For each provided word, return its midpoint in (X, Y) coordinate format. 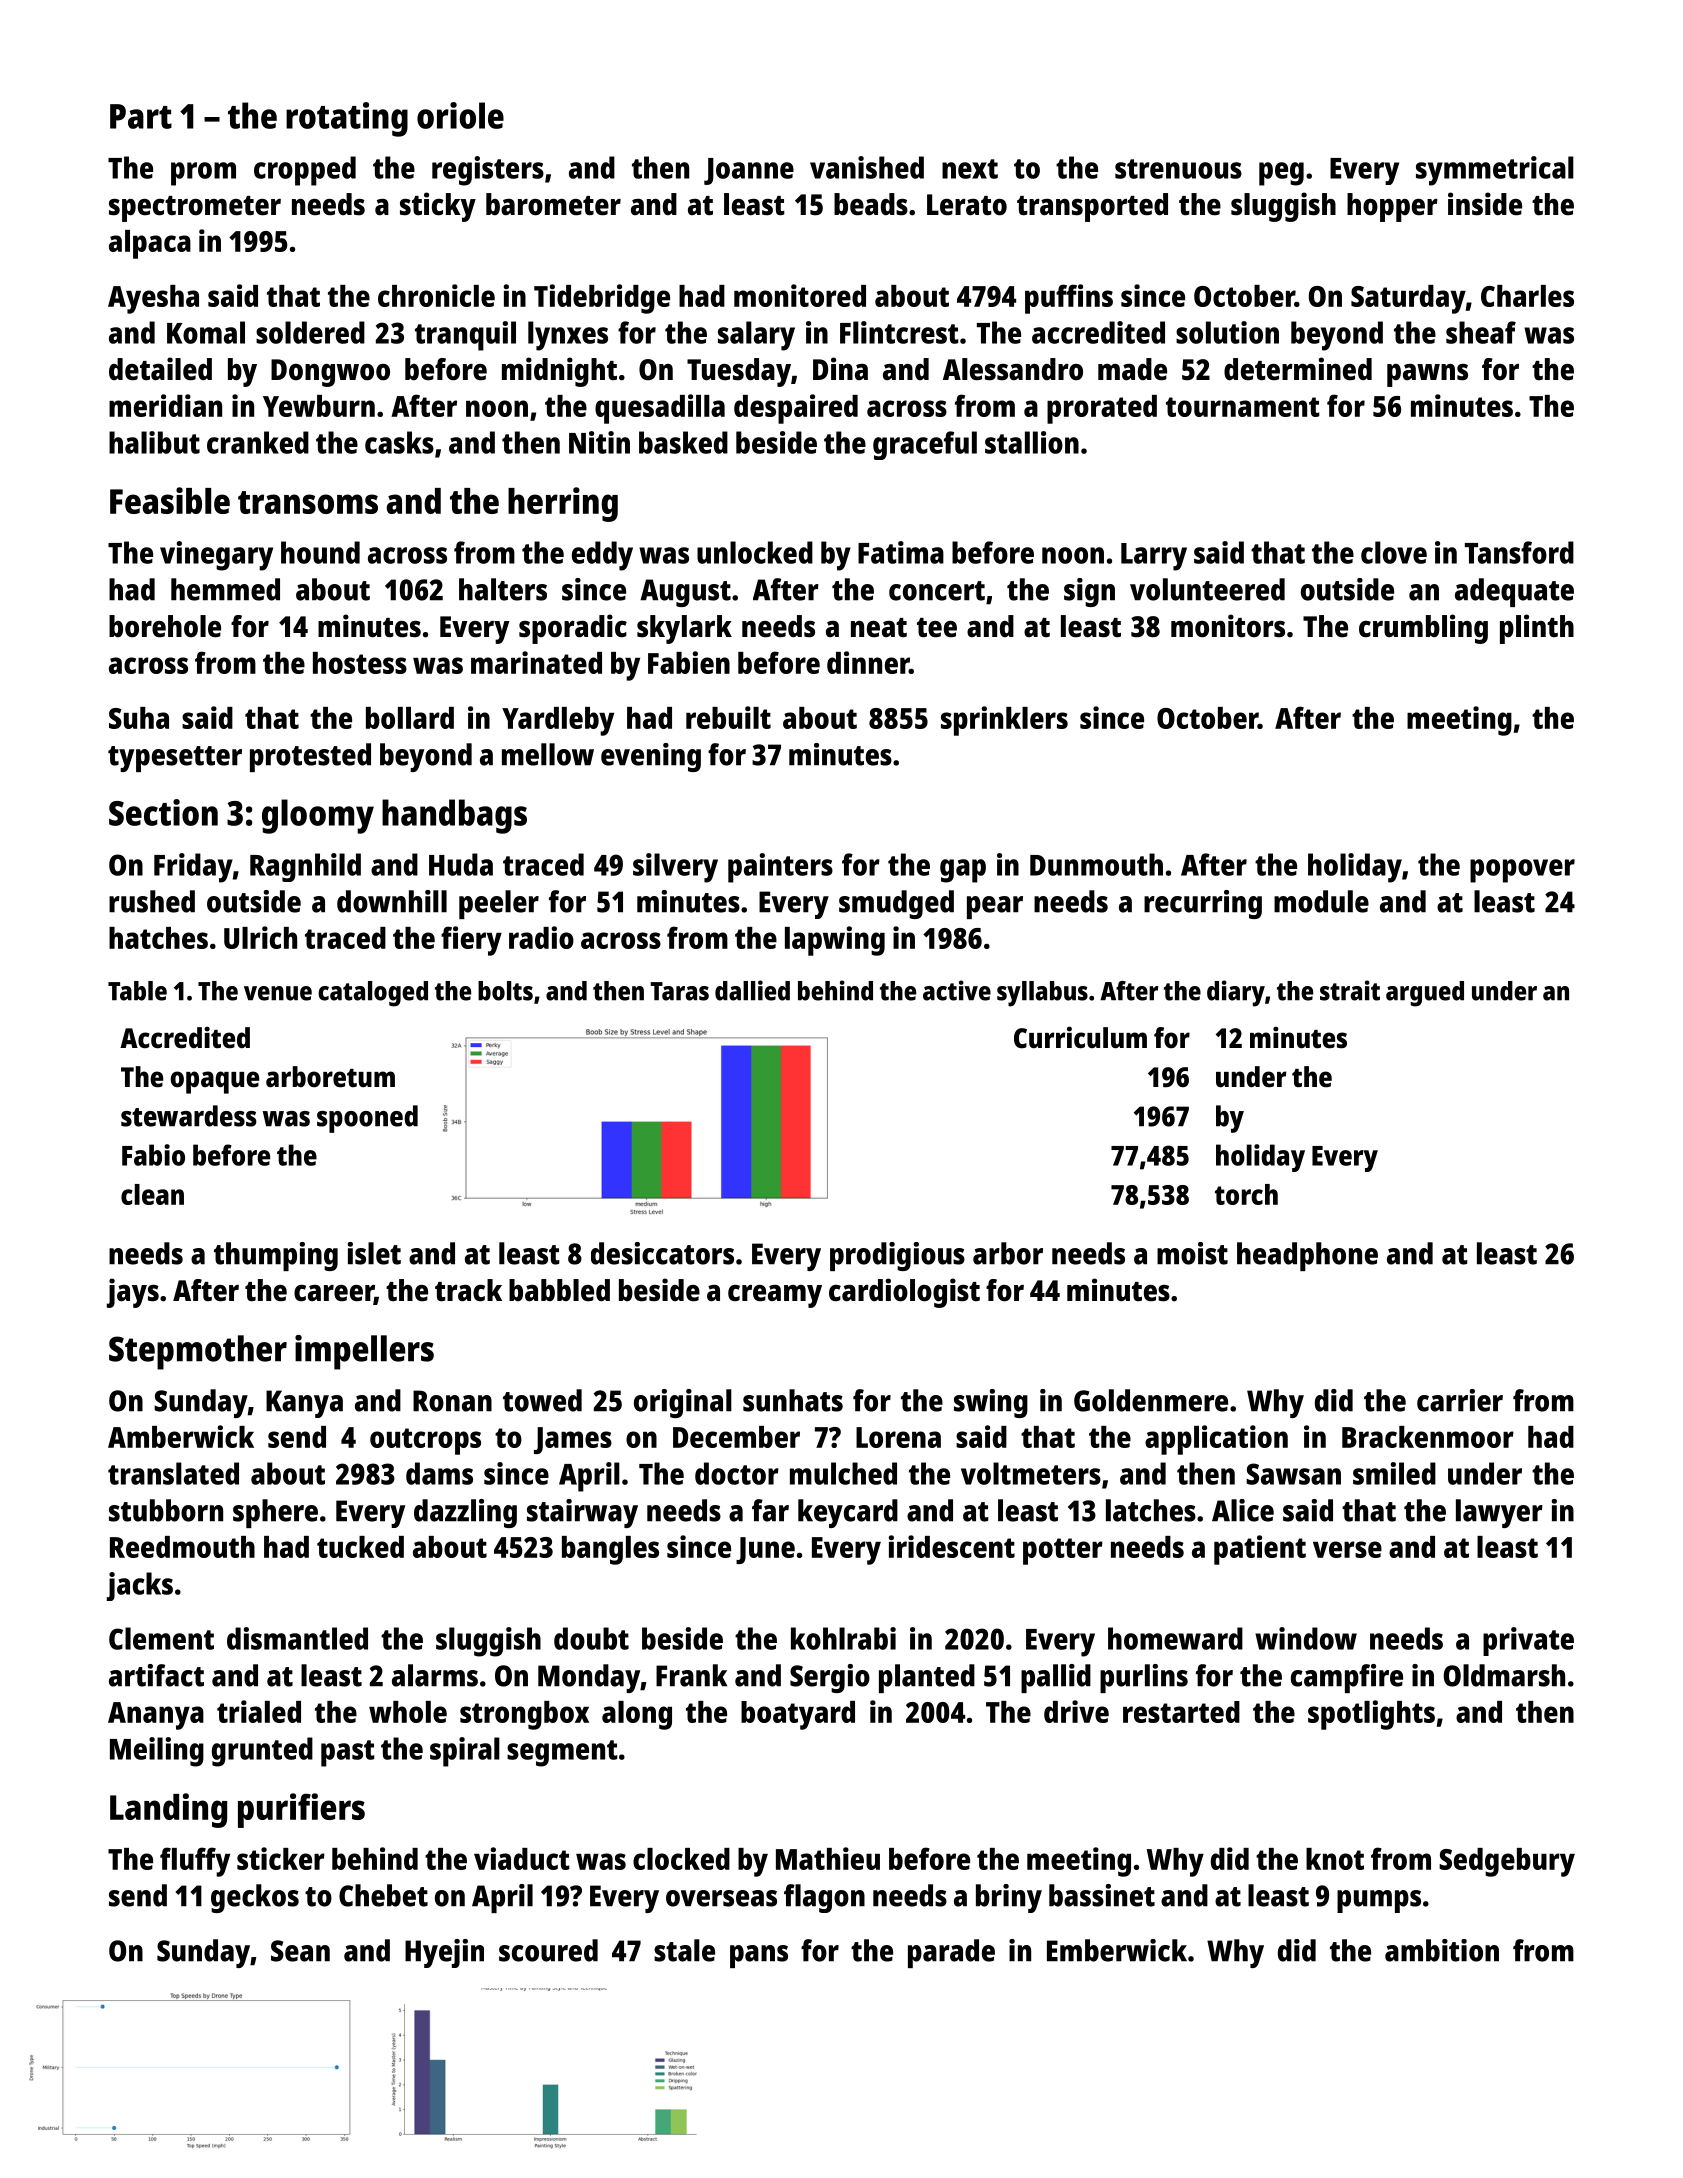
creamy (775, 1296)
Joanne (749, 171)
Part (141, 116)
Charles (1527, 296)
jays (133, 1293)
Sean (300, 1951)
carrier (1460, 1400)
